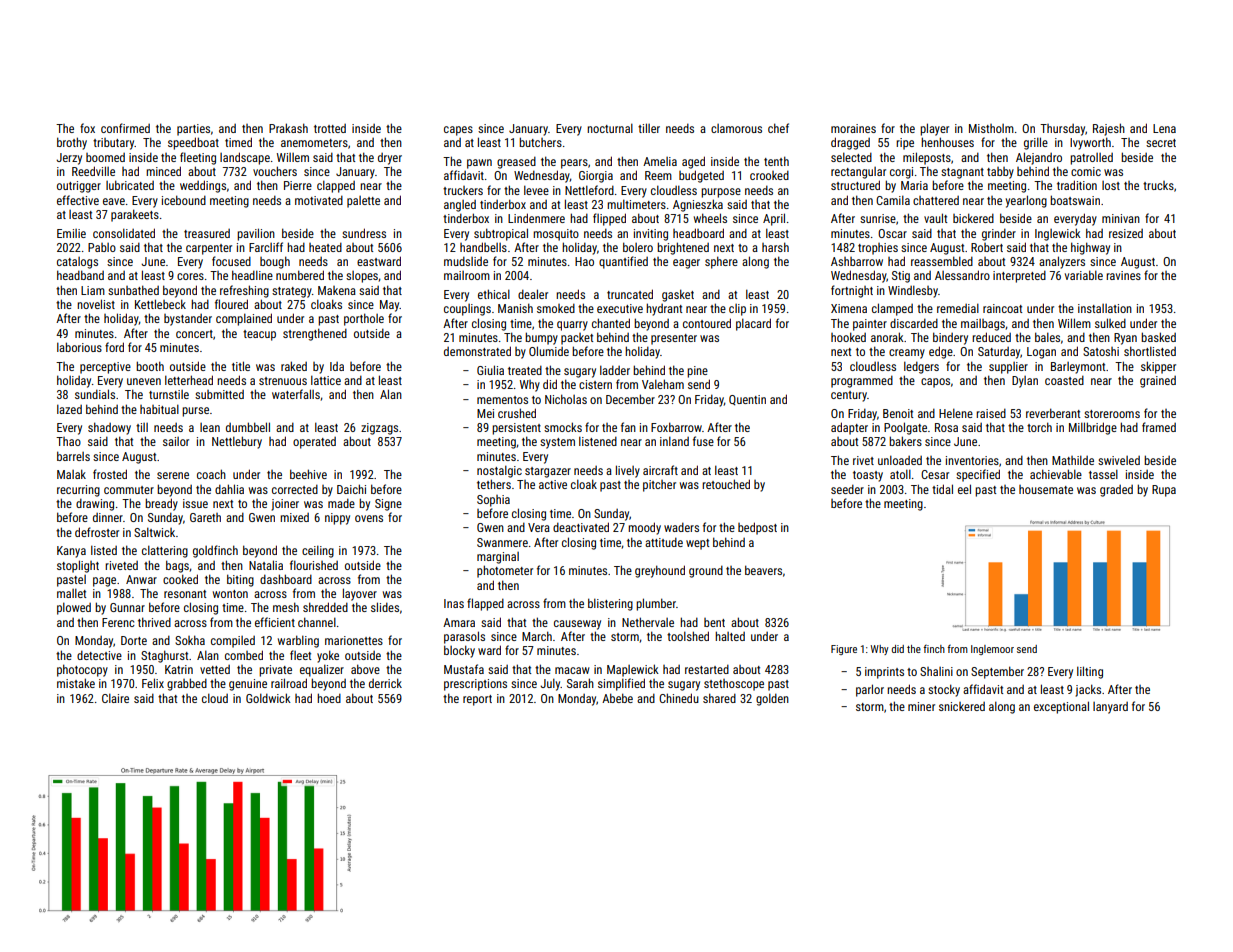  What do you see at coordinates (566, 399) in the image?
I see `Nicholas` at bounding box center [566, 399].
